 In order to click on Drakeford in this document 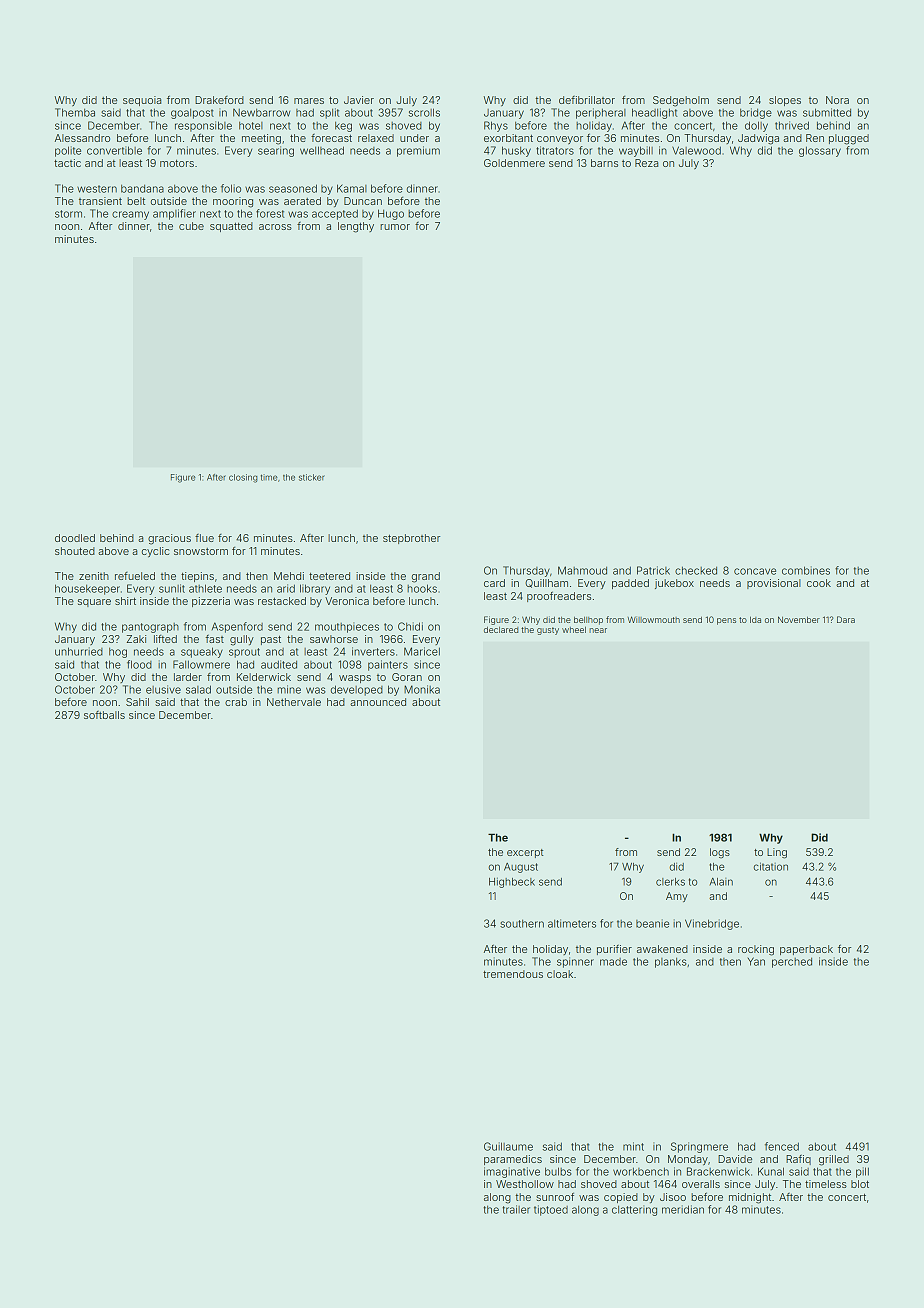, I will do `click(219, 100)`.
